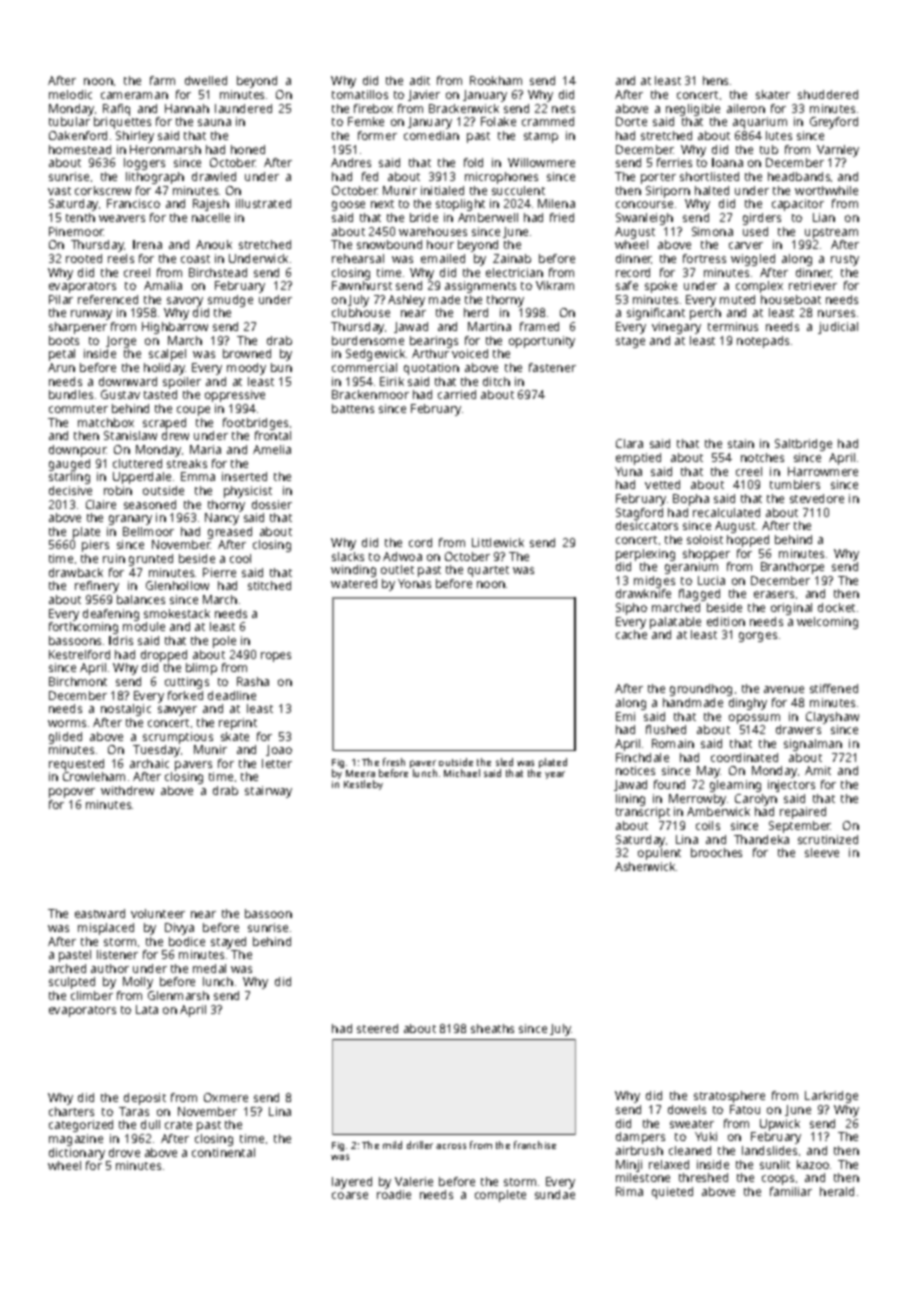  What do you see at coordinates (838, 328) in the document?
I see `judicial` at bounding box center [838, 328].
